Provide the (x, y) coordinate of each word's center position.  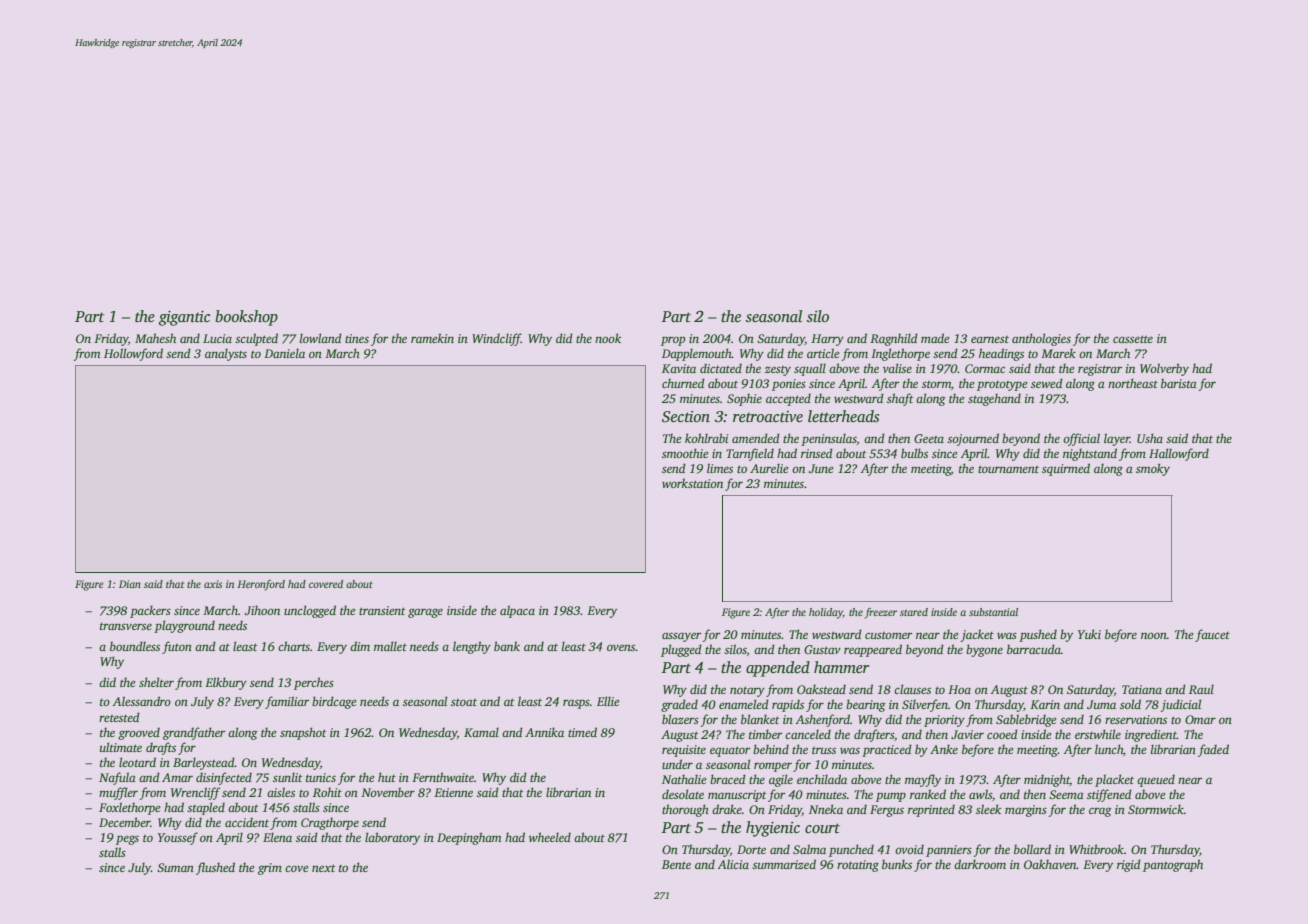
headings (1001, 354)
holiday (826, 613)
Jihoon (262, 610)
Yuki (1089, 634)
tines (357, 338)
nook (608, 338)
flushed (215, 868)
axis (213, 584)
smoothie (685, 453)
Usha (1150, 438)
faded (1213, 750)
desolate (683, 794)
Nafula (117, 778)
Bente (676, 864)
